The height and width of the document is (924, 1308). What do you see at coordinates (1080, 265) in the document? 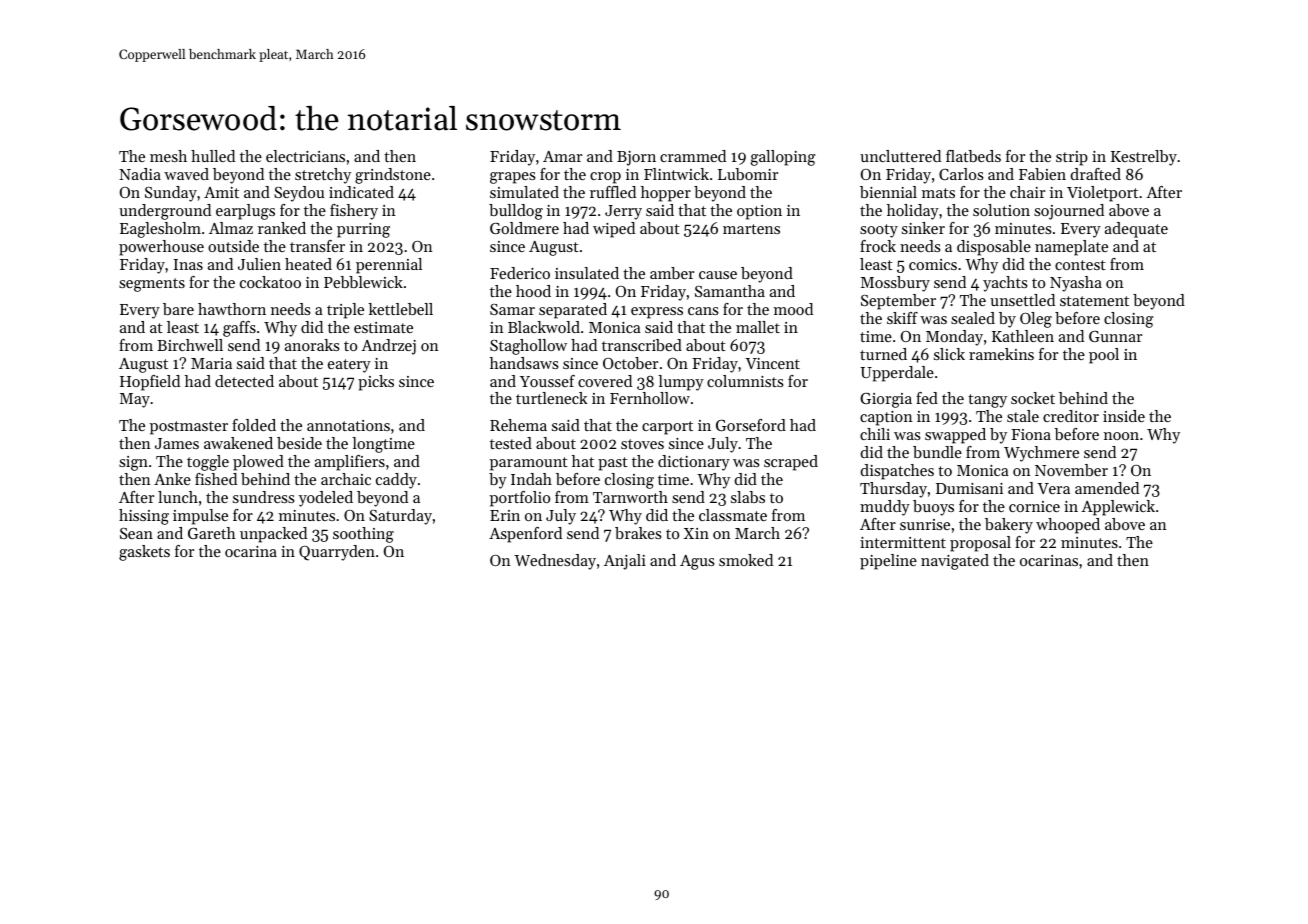
I see `contest` at bounding box center [1080, 265].
